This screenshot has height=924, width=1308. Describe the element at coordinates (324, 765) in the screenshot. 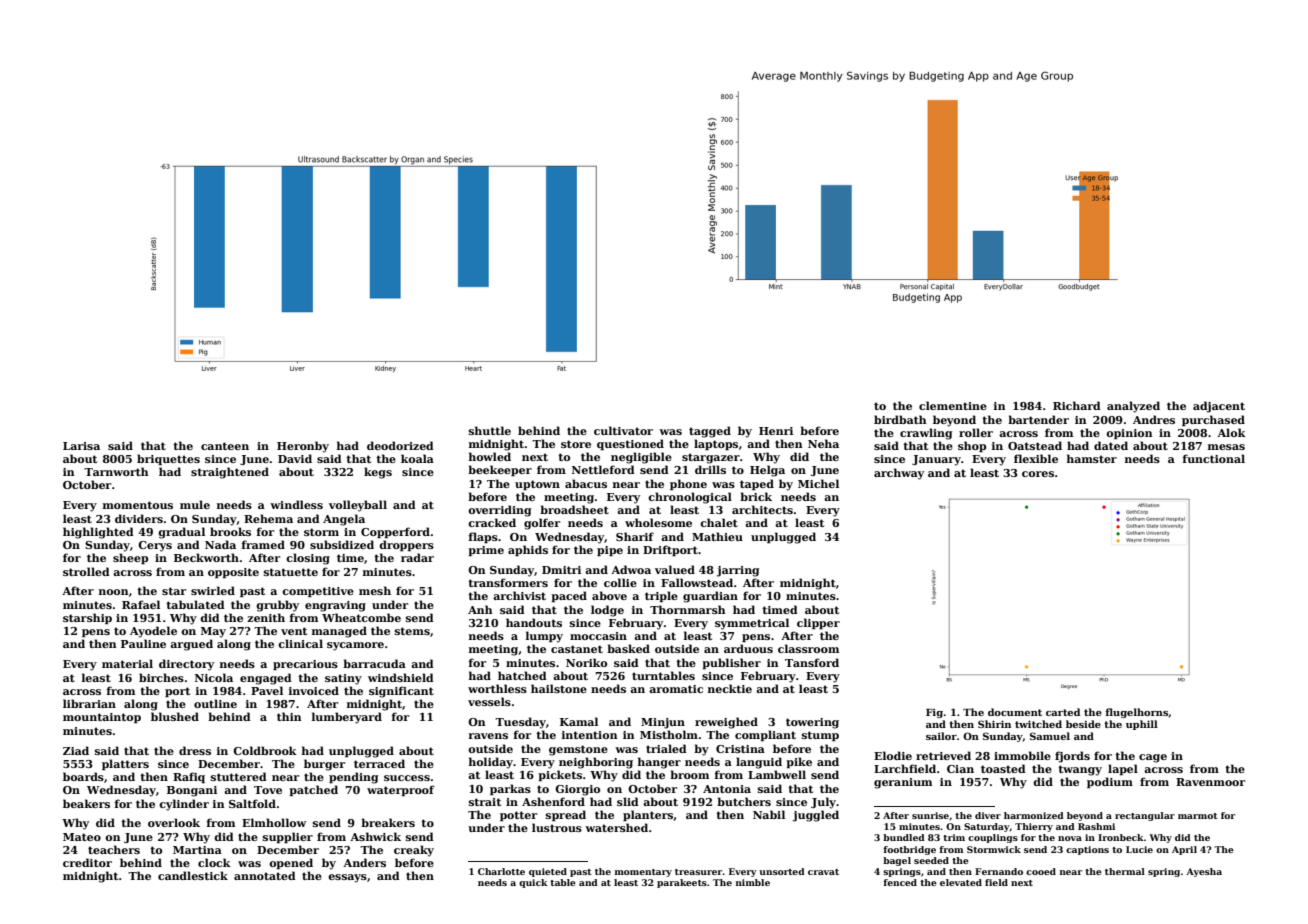

I see `burger` at that location.
